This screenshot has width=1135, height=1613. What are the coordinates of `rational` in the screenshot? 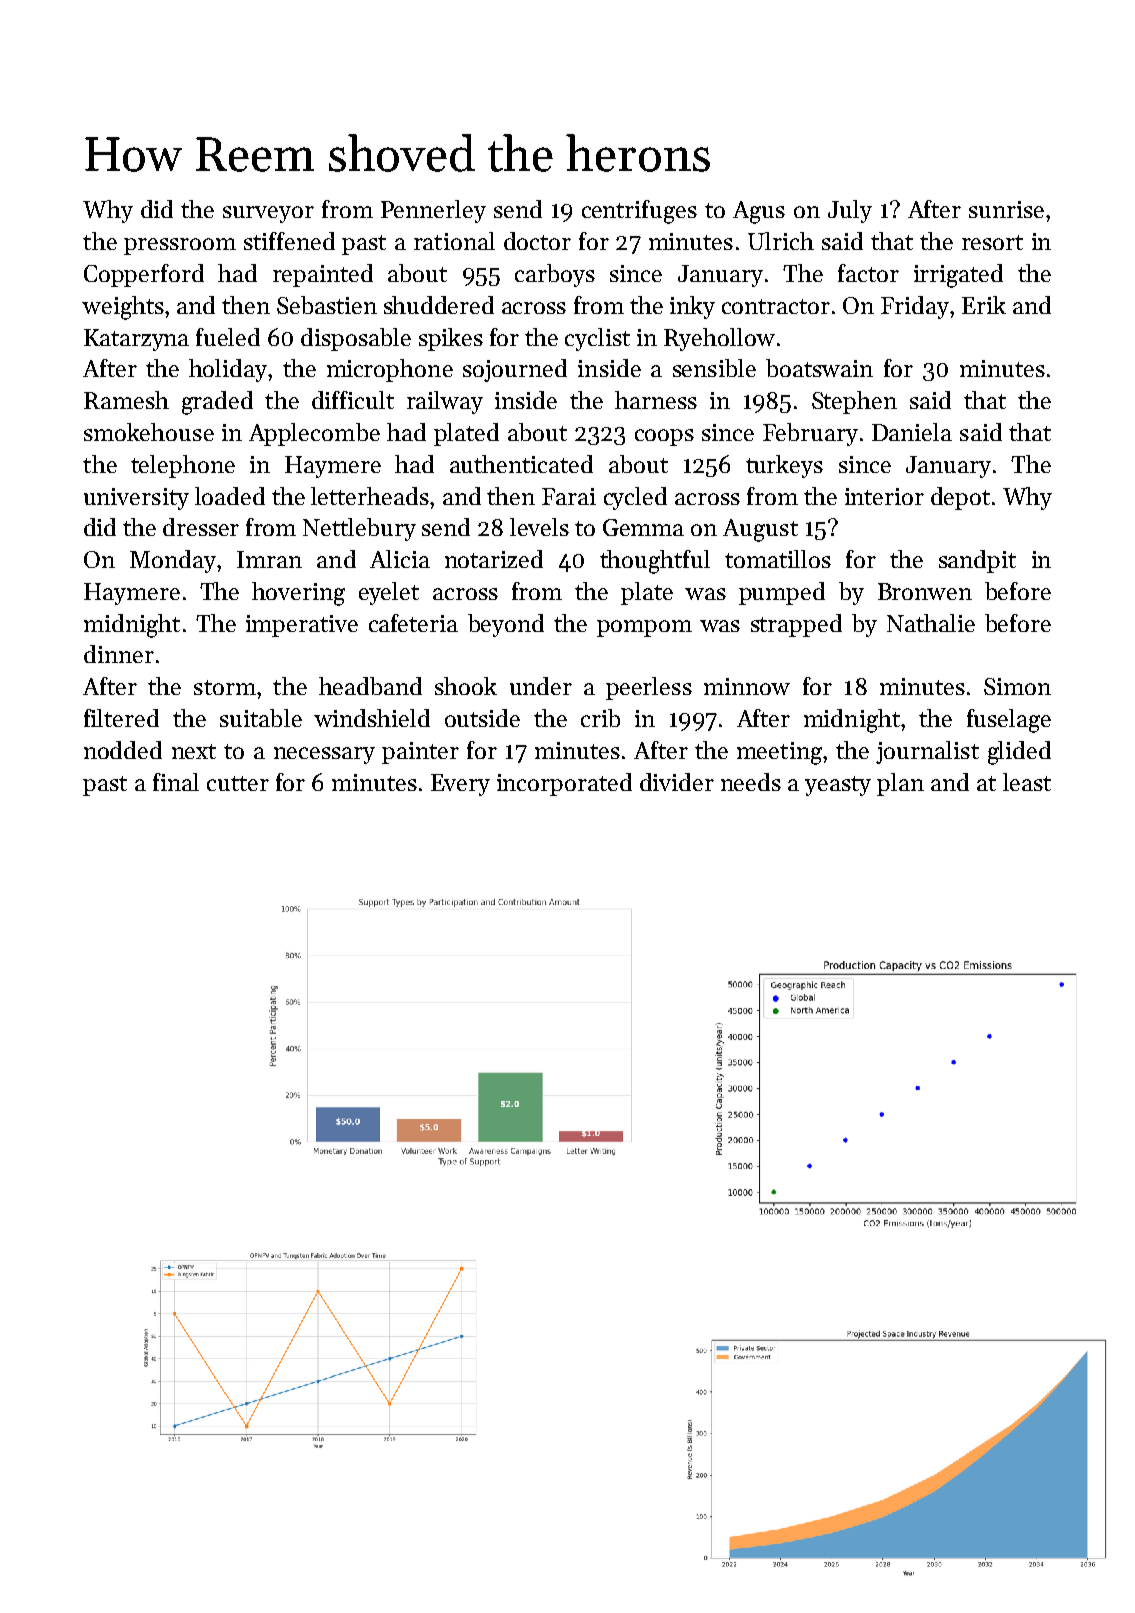 It's located at (454, 241).
